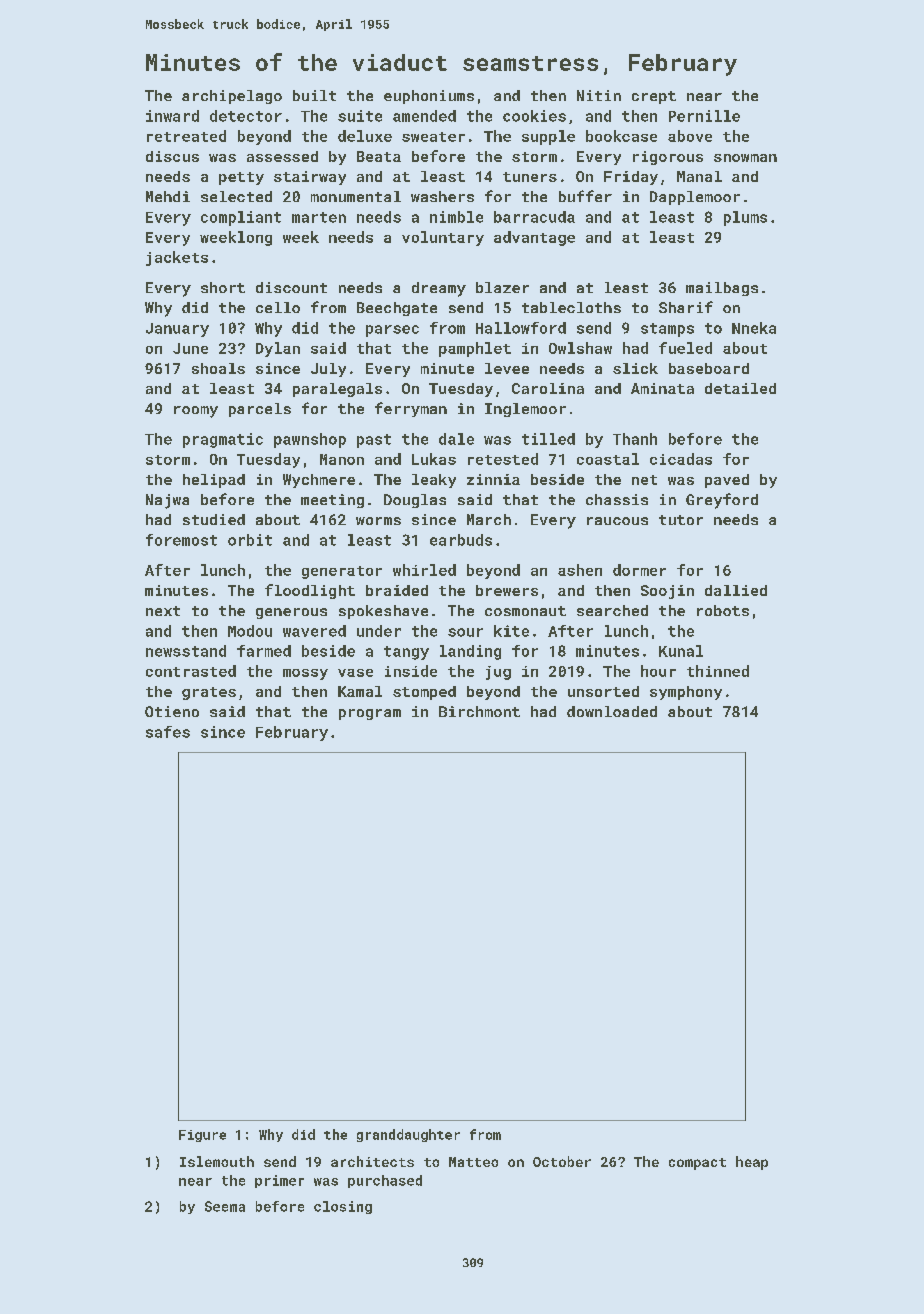  What do you see at coordinates (690, 136) in the screenshot?
I see `above` at bounding box center [690, 136].
